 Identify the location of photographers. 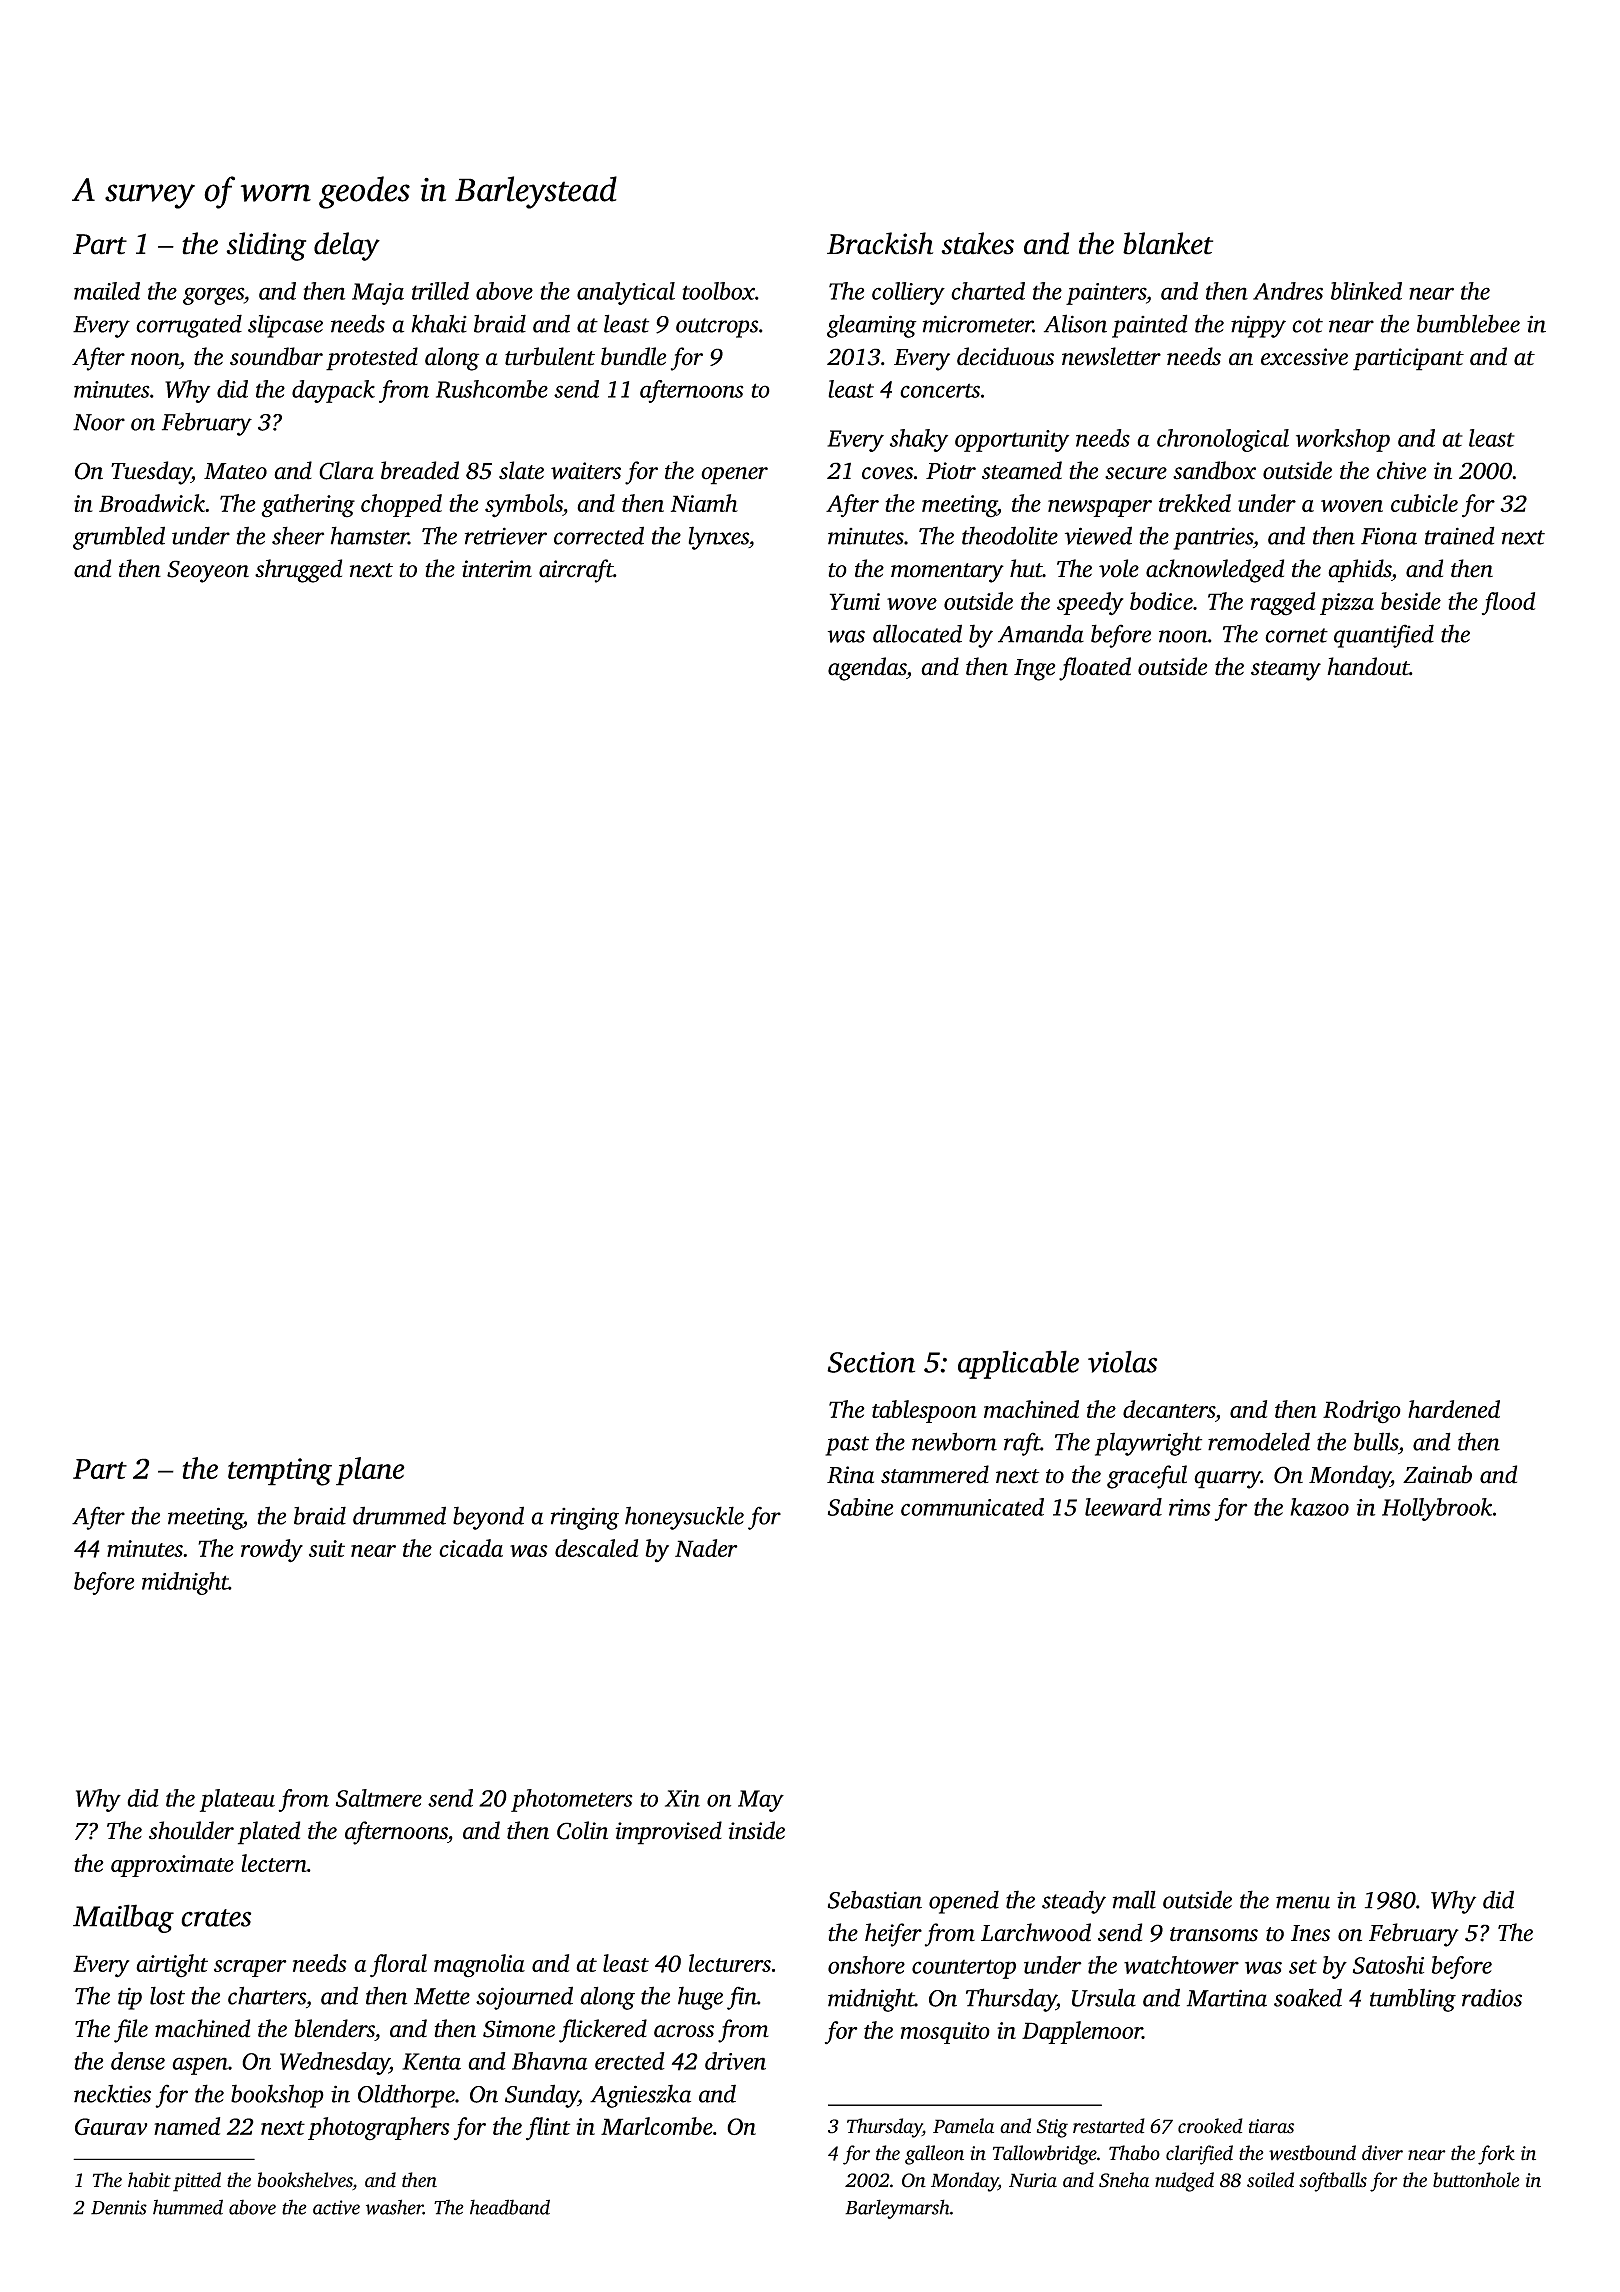
(379, 2129).
